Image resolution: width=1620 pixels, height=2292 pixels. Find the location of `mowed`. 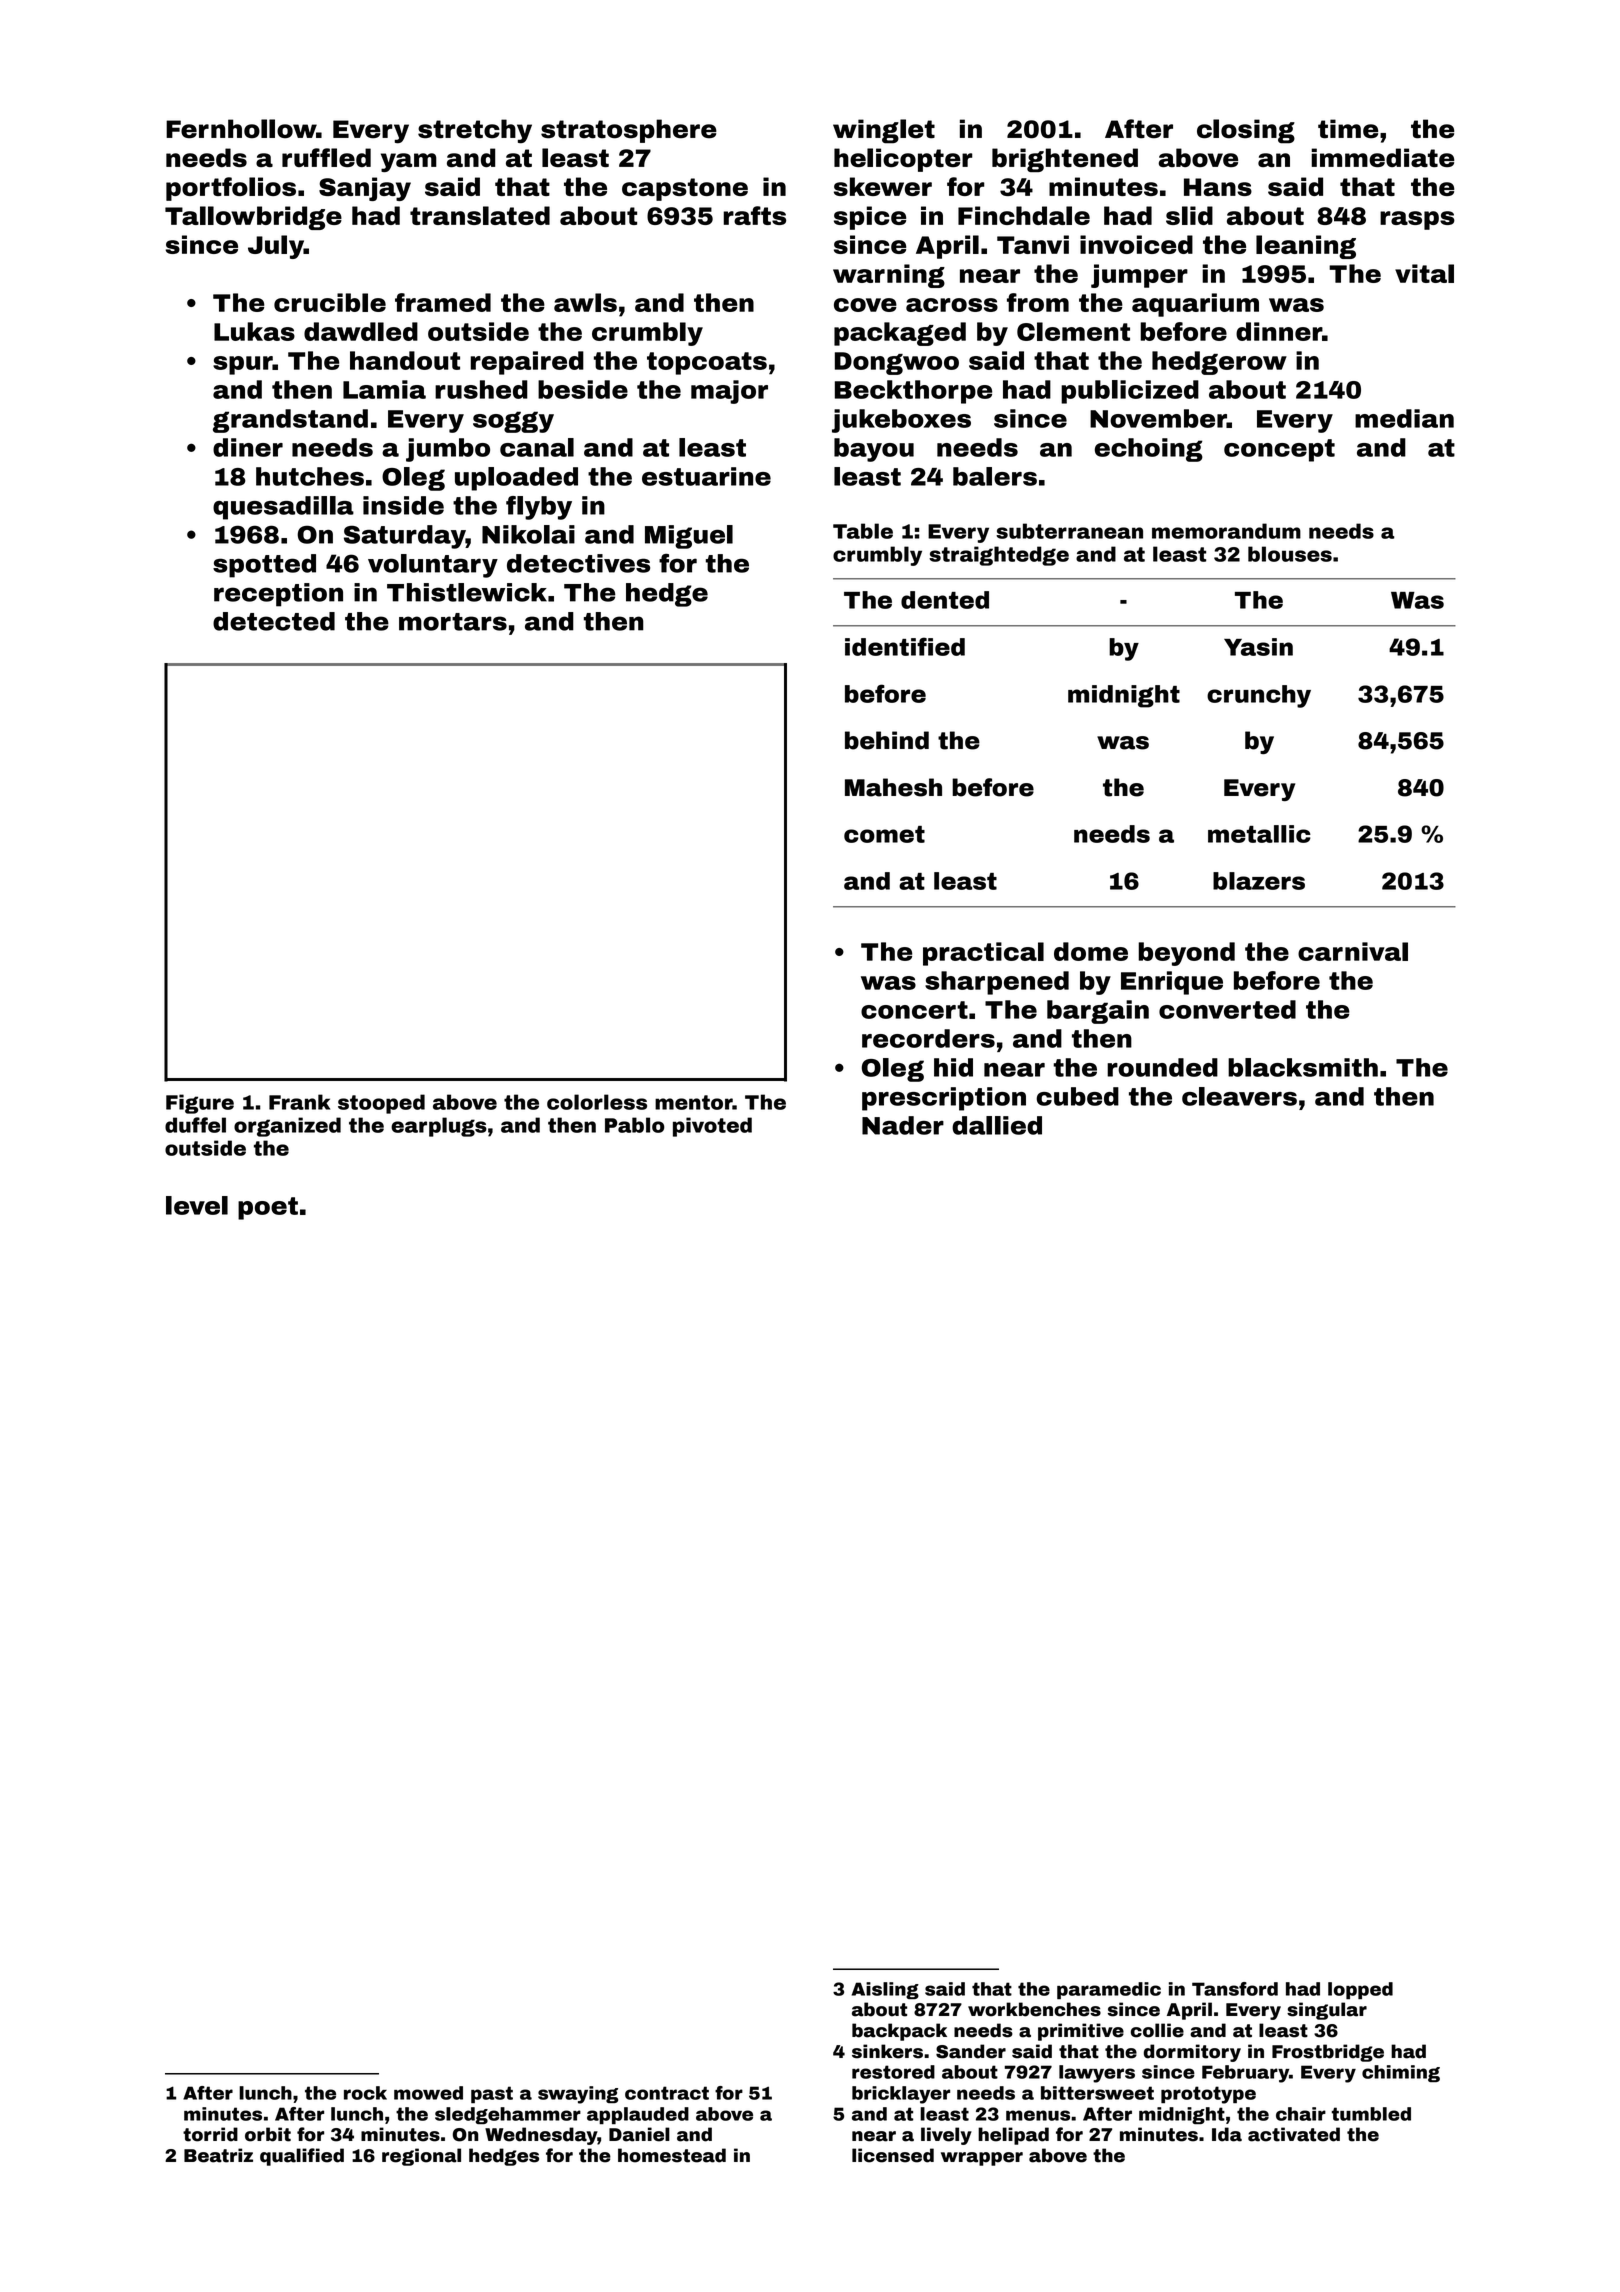

mowed is located at coordinates (428, 2093).
